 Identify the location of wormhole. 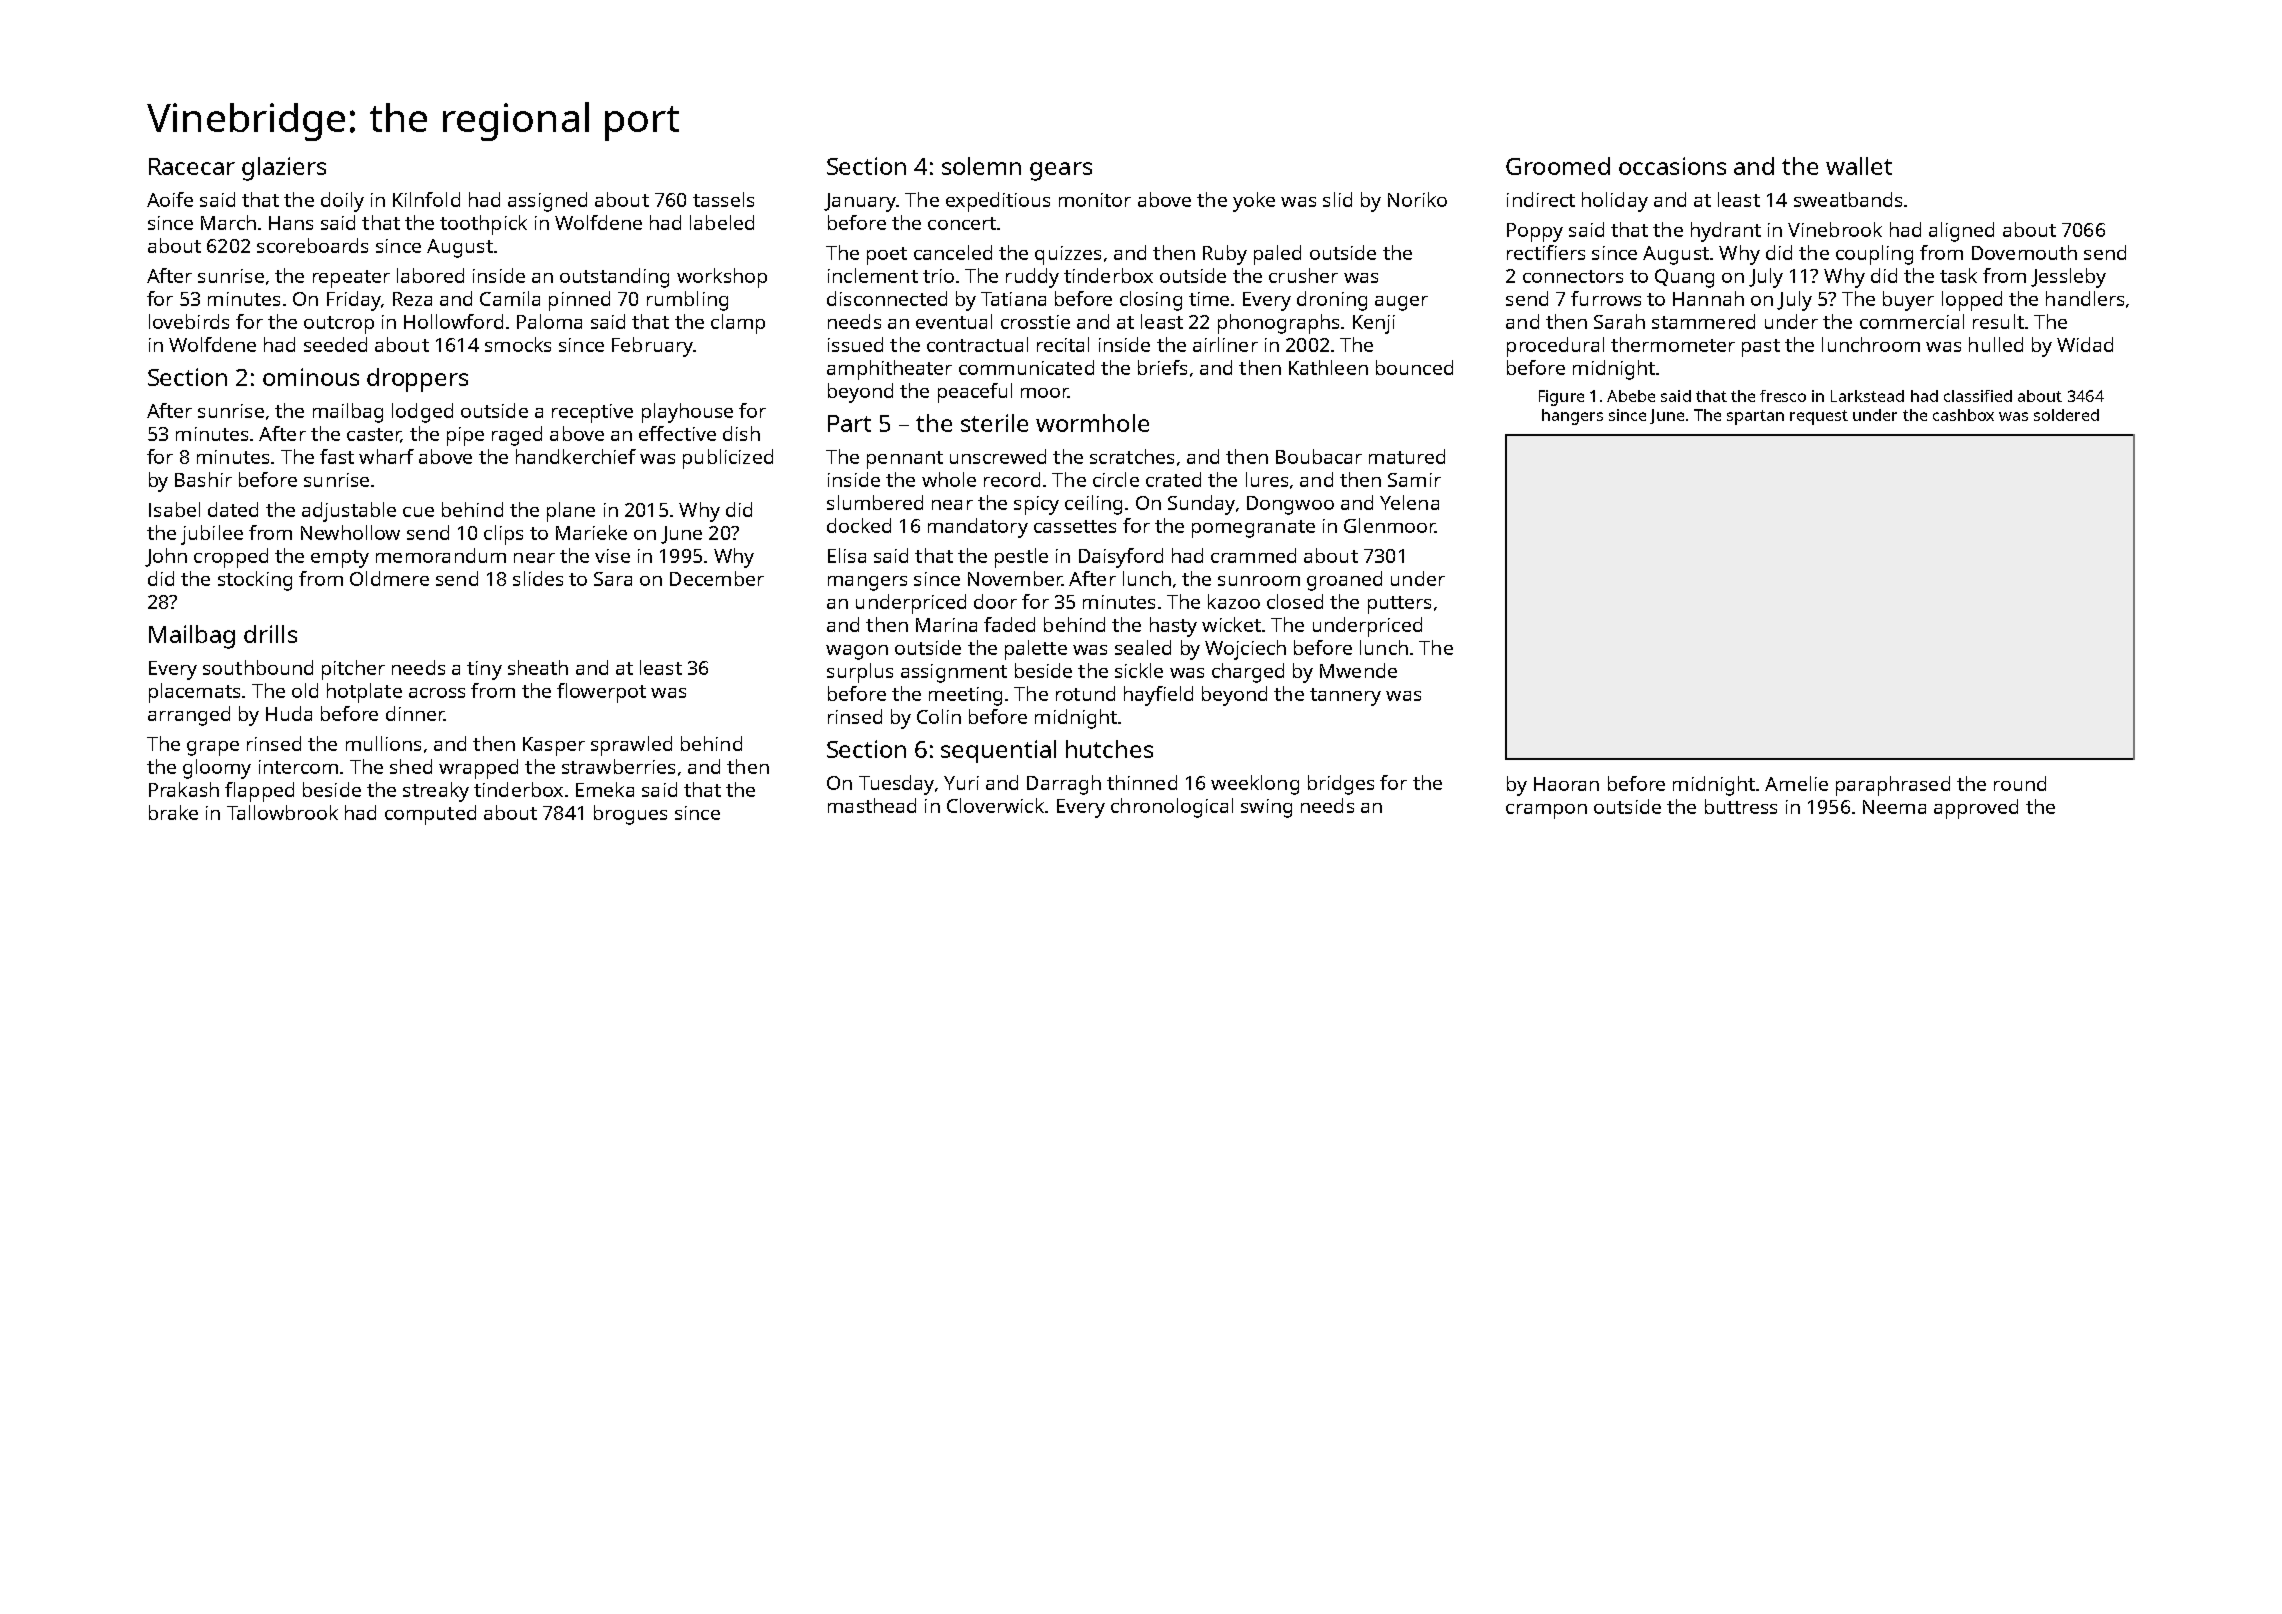
(1092, 423).
